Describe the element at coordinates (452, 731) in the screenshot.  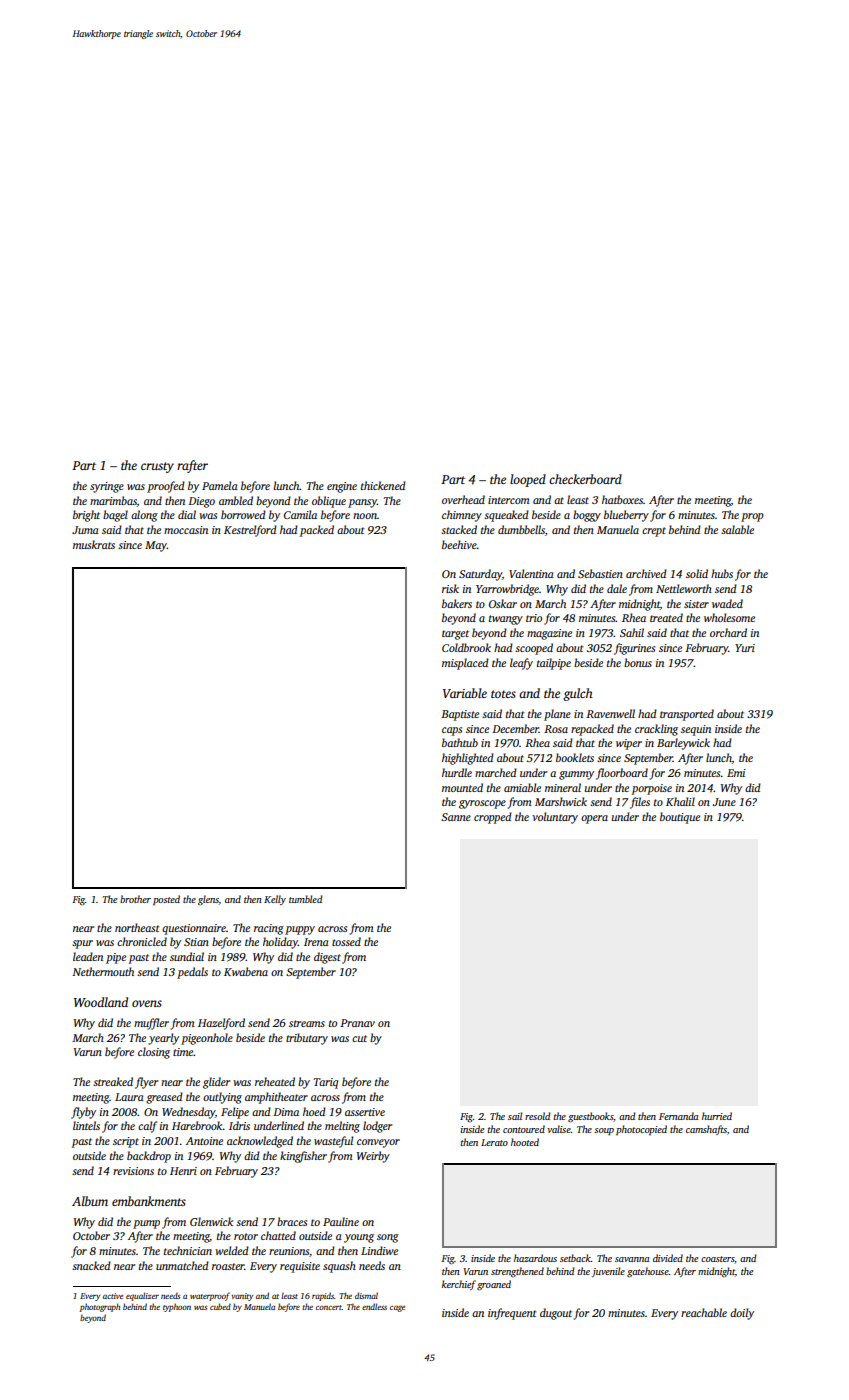
I see `caps` at that location.
